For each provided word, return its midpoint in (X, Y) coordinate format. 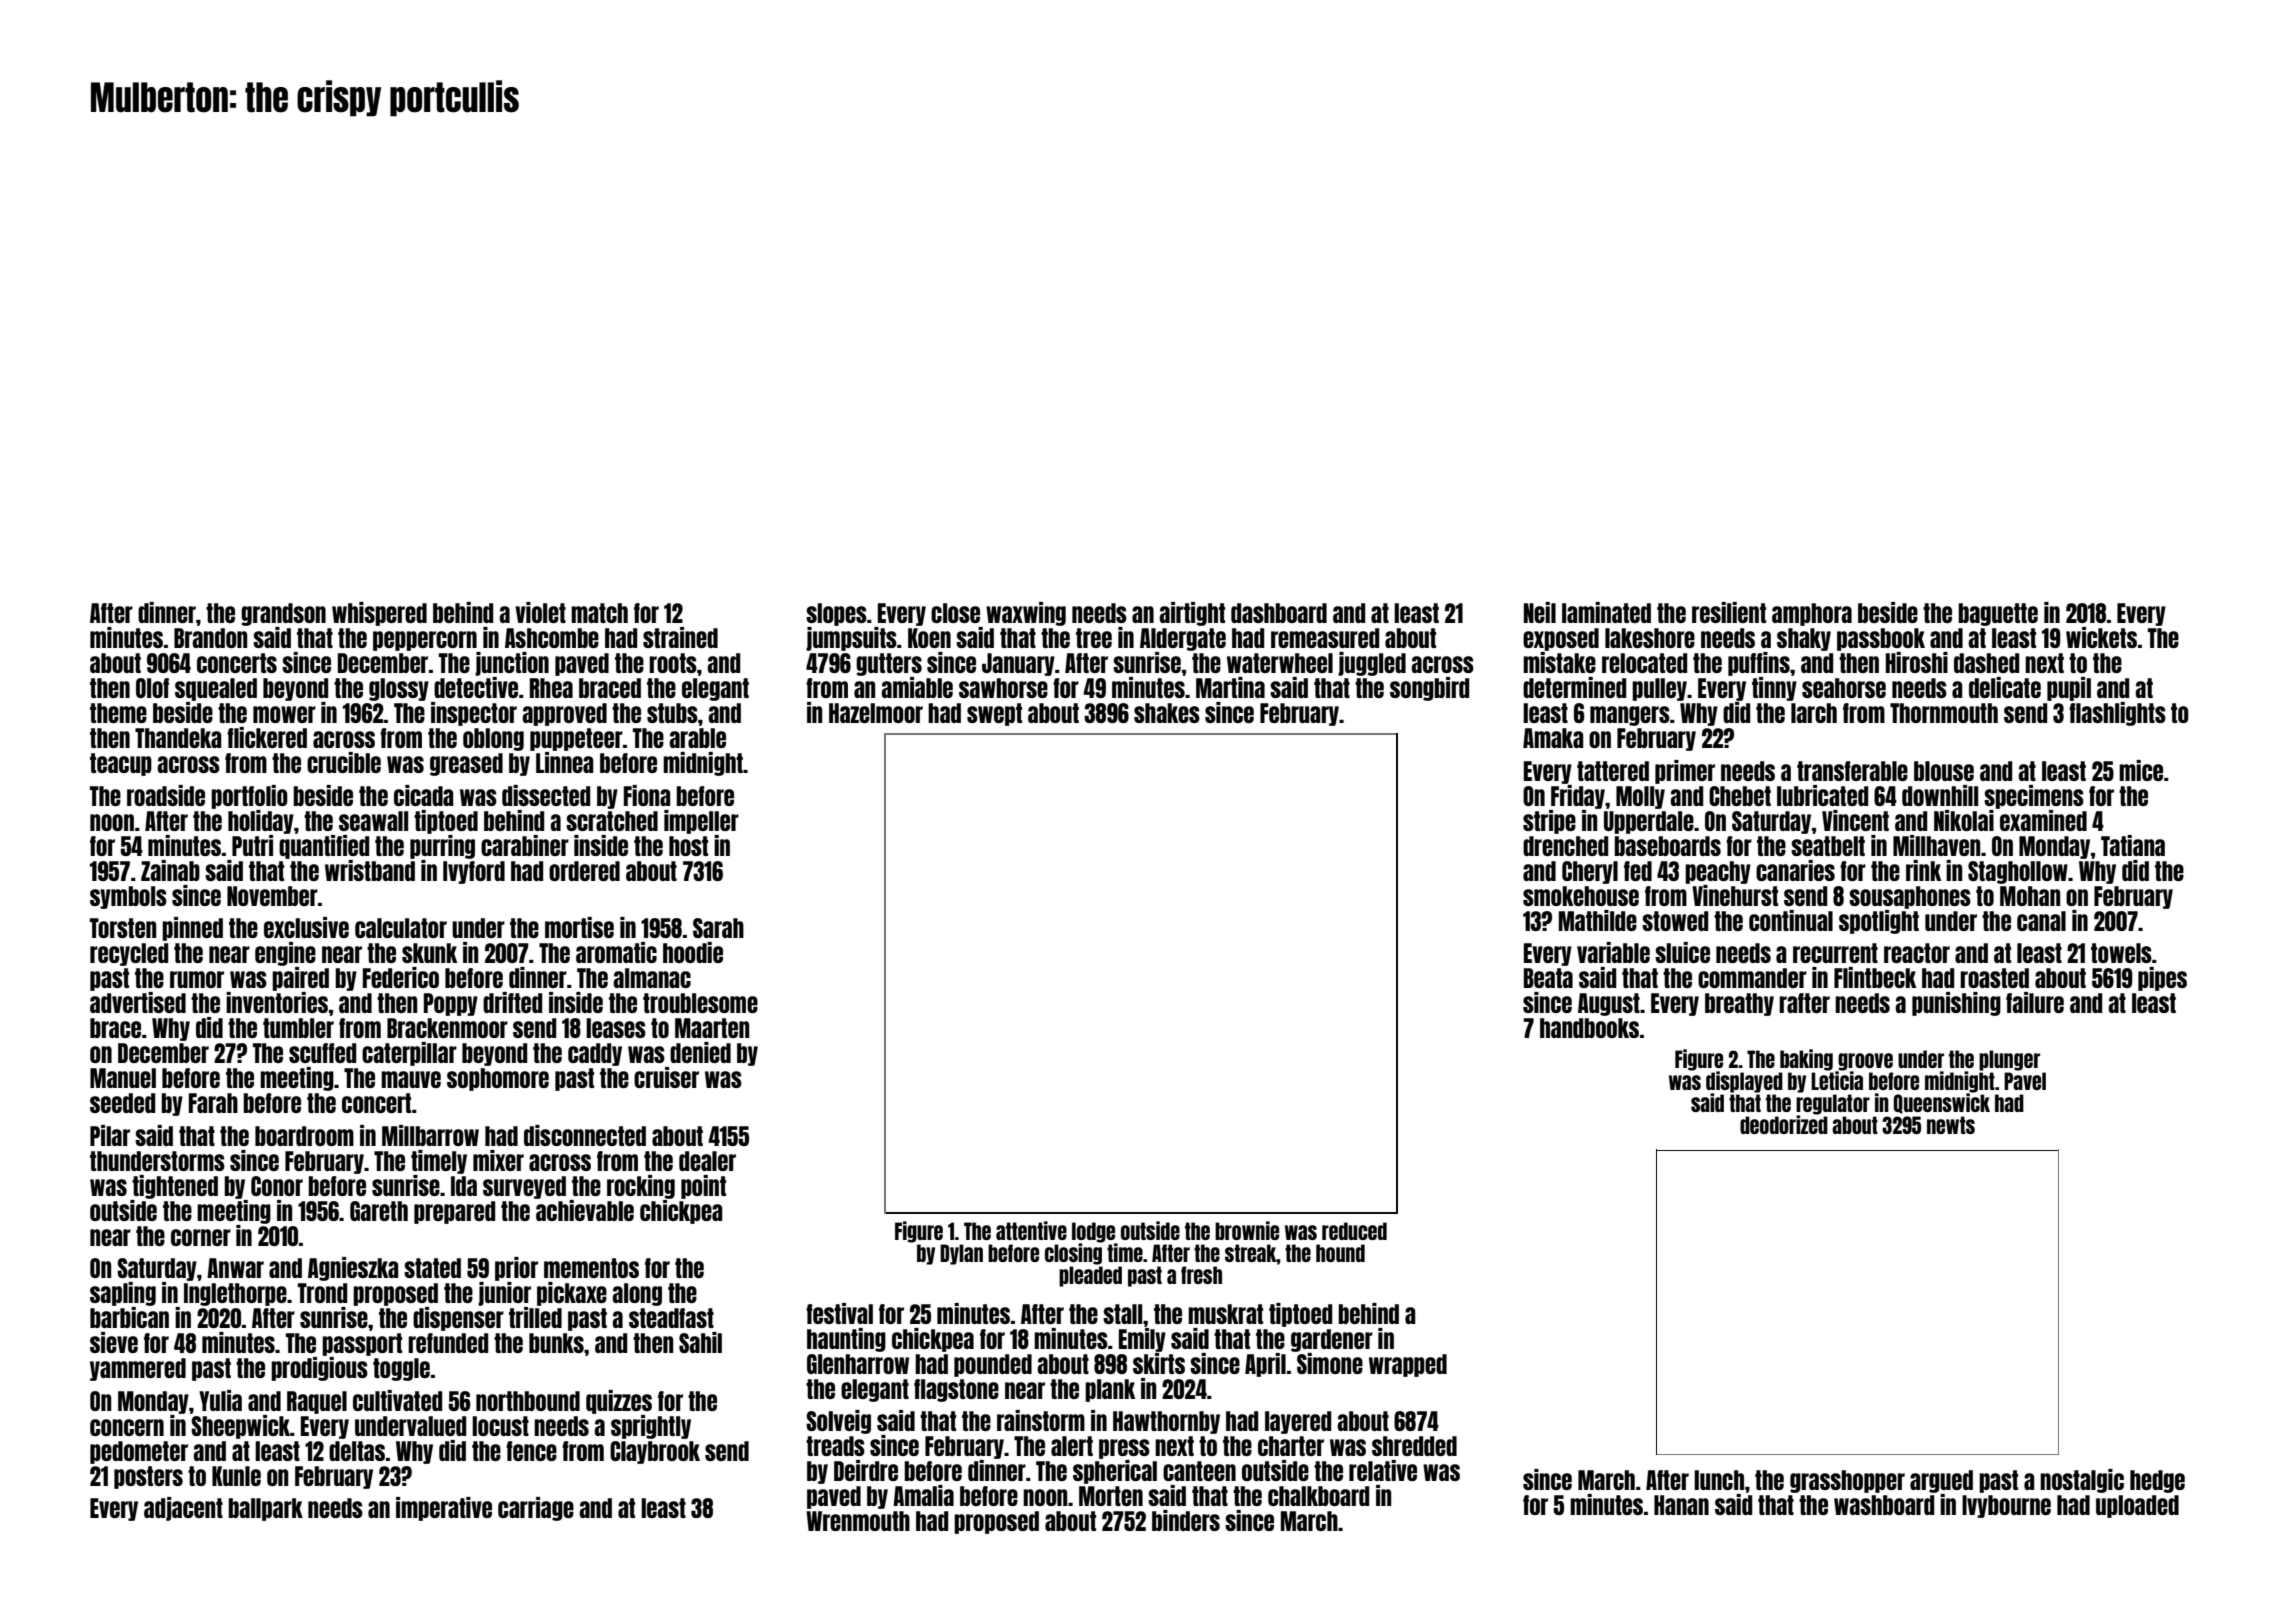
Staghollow (2018, 872)
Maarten (712, 1028)
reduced (1354, 1231)
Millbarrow (430, 1135)
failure (2035, 1002)
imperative (444, 1509)
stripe (1549, 822)
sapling (123, 1294)
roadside (166, 795)
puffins (1759, 664)
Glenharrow (858, 1364)
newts (1951, 1125)
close (955, 613)
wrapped (1408, 1365)
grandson (283, 614)
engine (285, 954)
